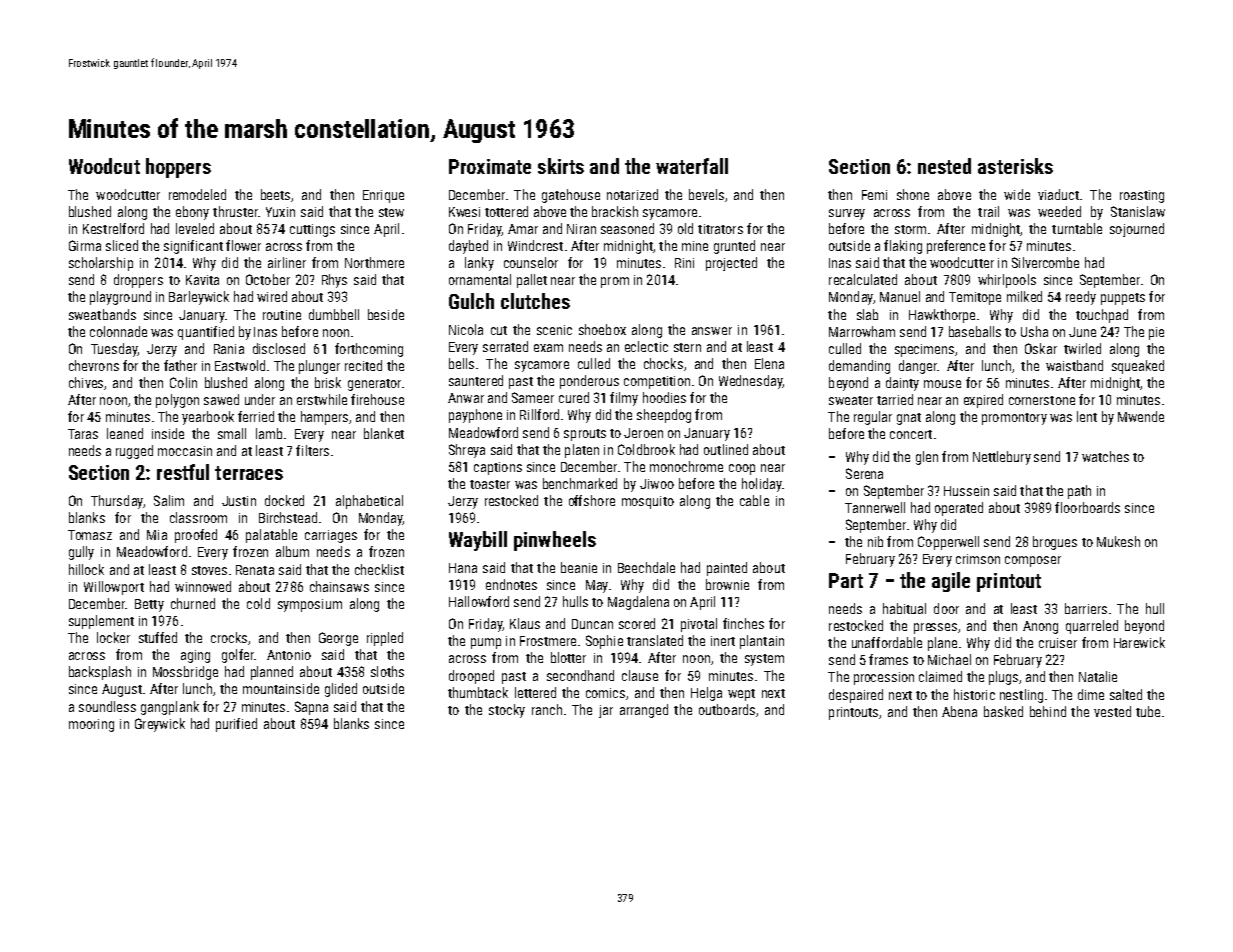 The width and height of the image is (1233, 952). Describe the element at coordinates (727, 569) in the image. I see `painted` at that location.
